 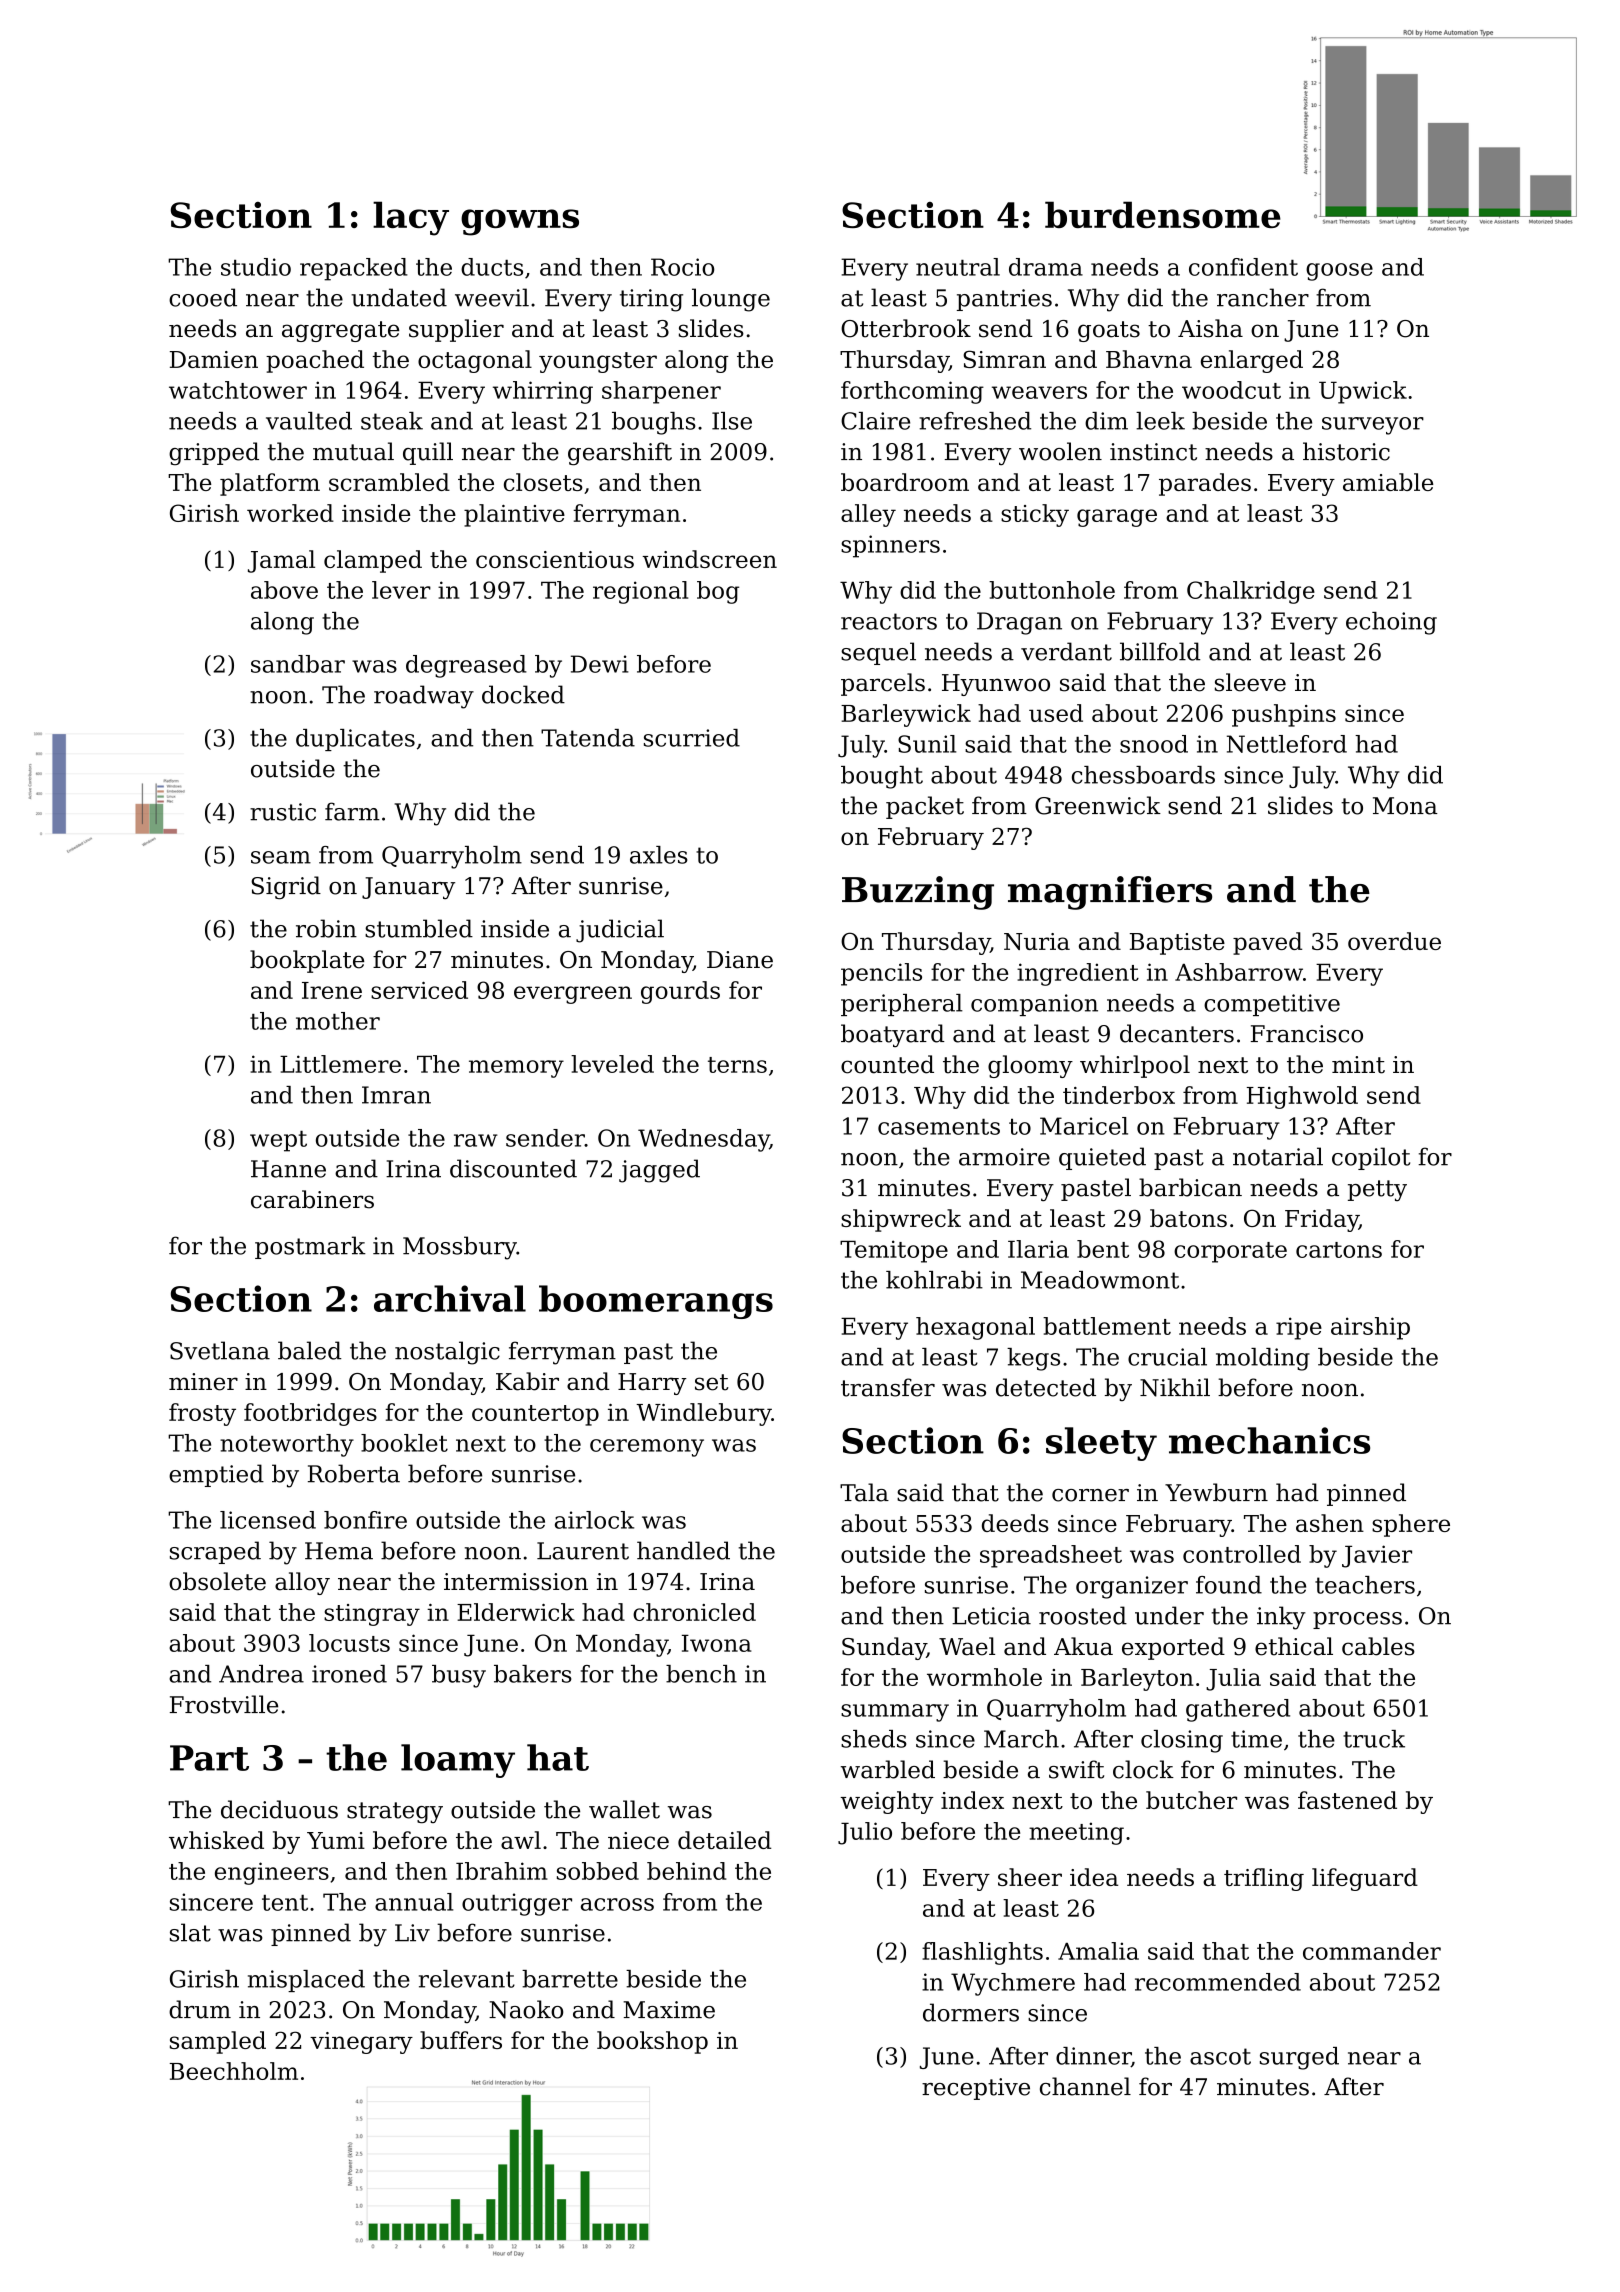 What do you see at coordinates (976, 2089) in the document?
I see `receptive` at bounding box center [976, 2089].
